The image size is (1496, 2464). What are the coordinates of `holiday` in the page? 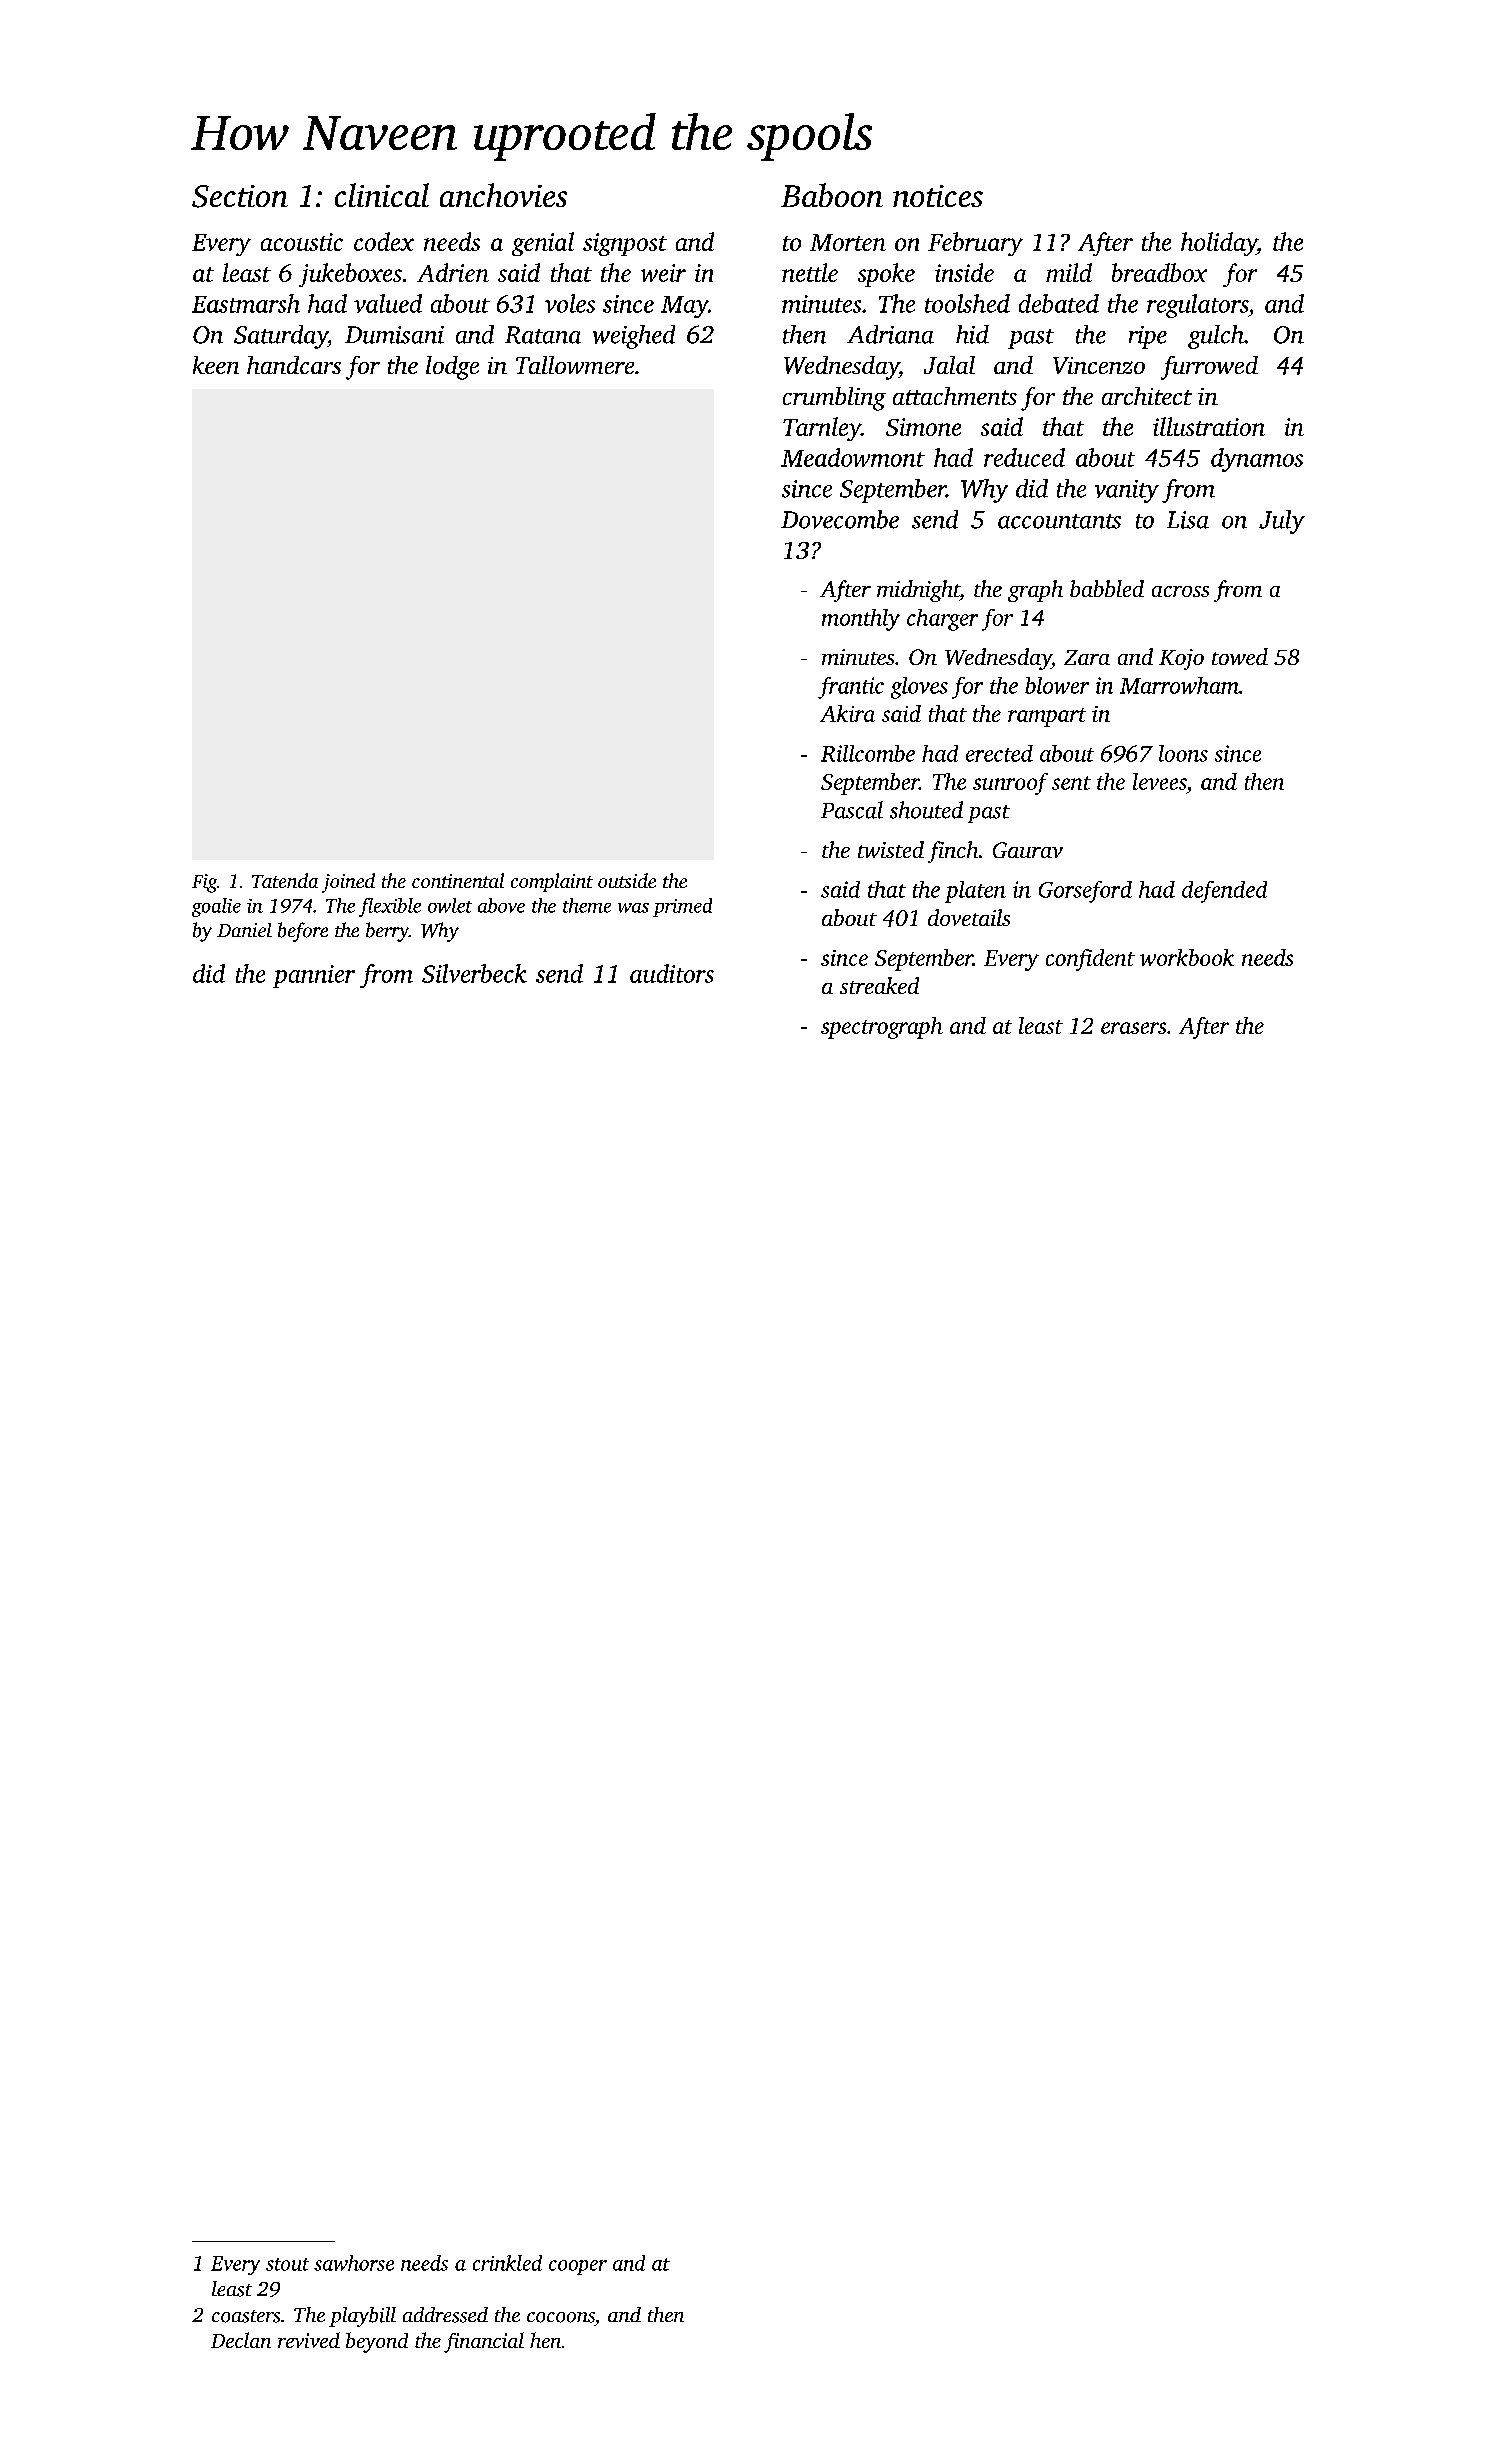 It's located at (1219, 244).
